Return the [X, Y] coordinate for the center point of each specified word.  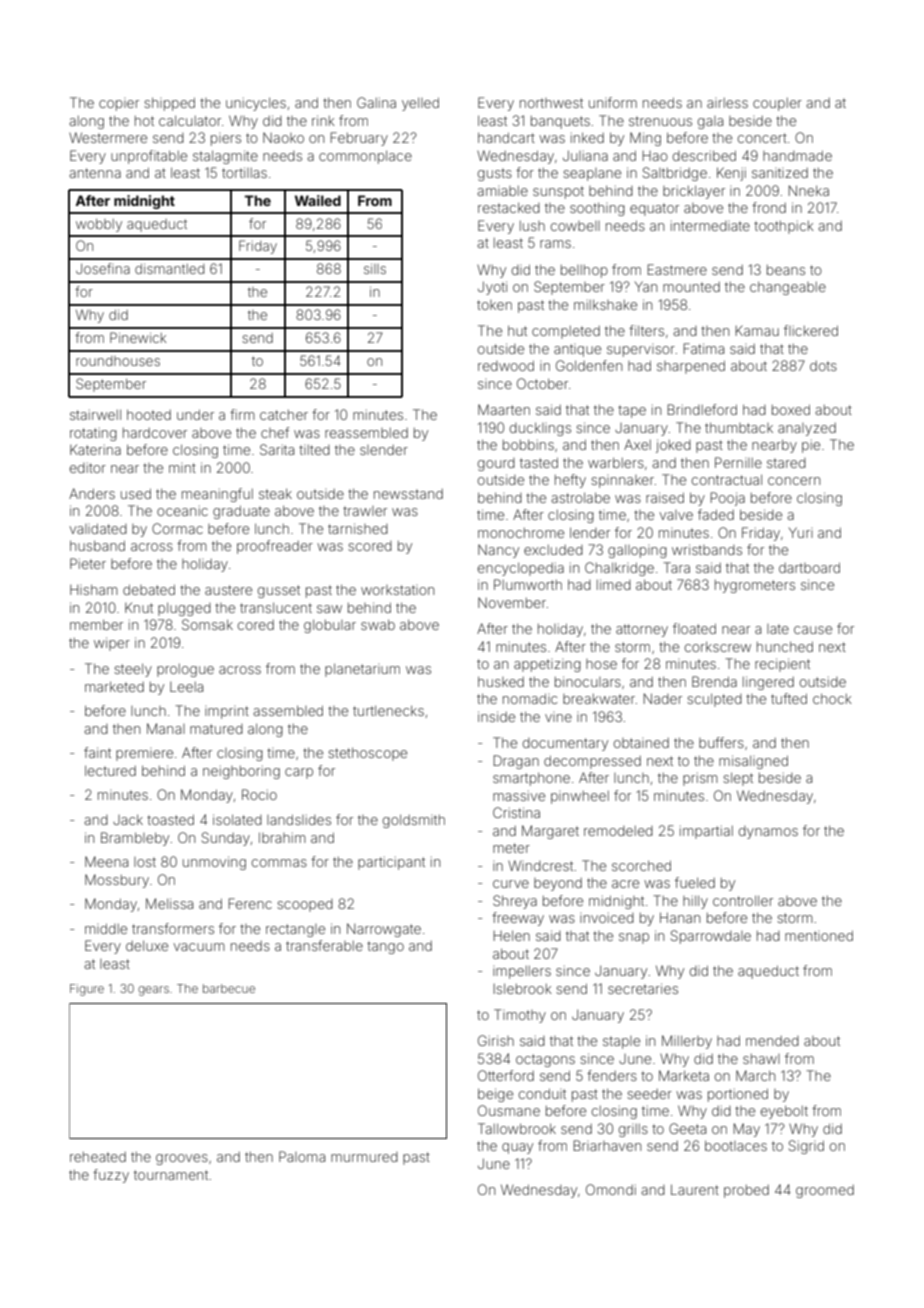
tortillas [244, 172]
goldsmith [414, 821]
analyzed [807, 429]
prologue [185, 670]
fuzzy [111, 1176]
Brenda [714, 681]
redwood [506, 365]
